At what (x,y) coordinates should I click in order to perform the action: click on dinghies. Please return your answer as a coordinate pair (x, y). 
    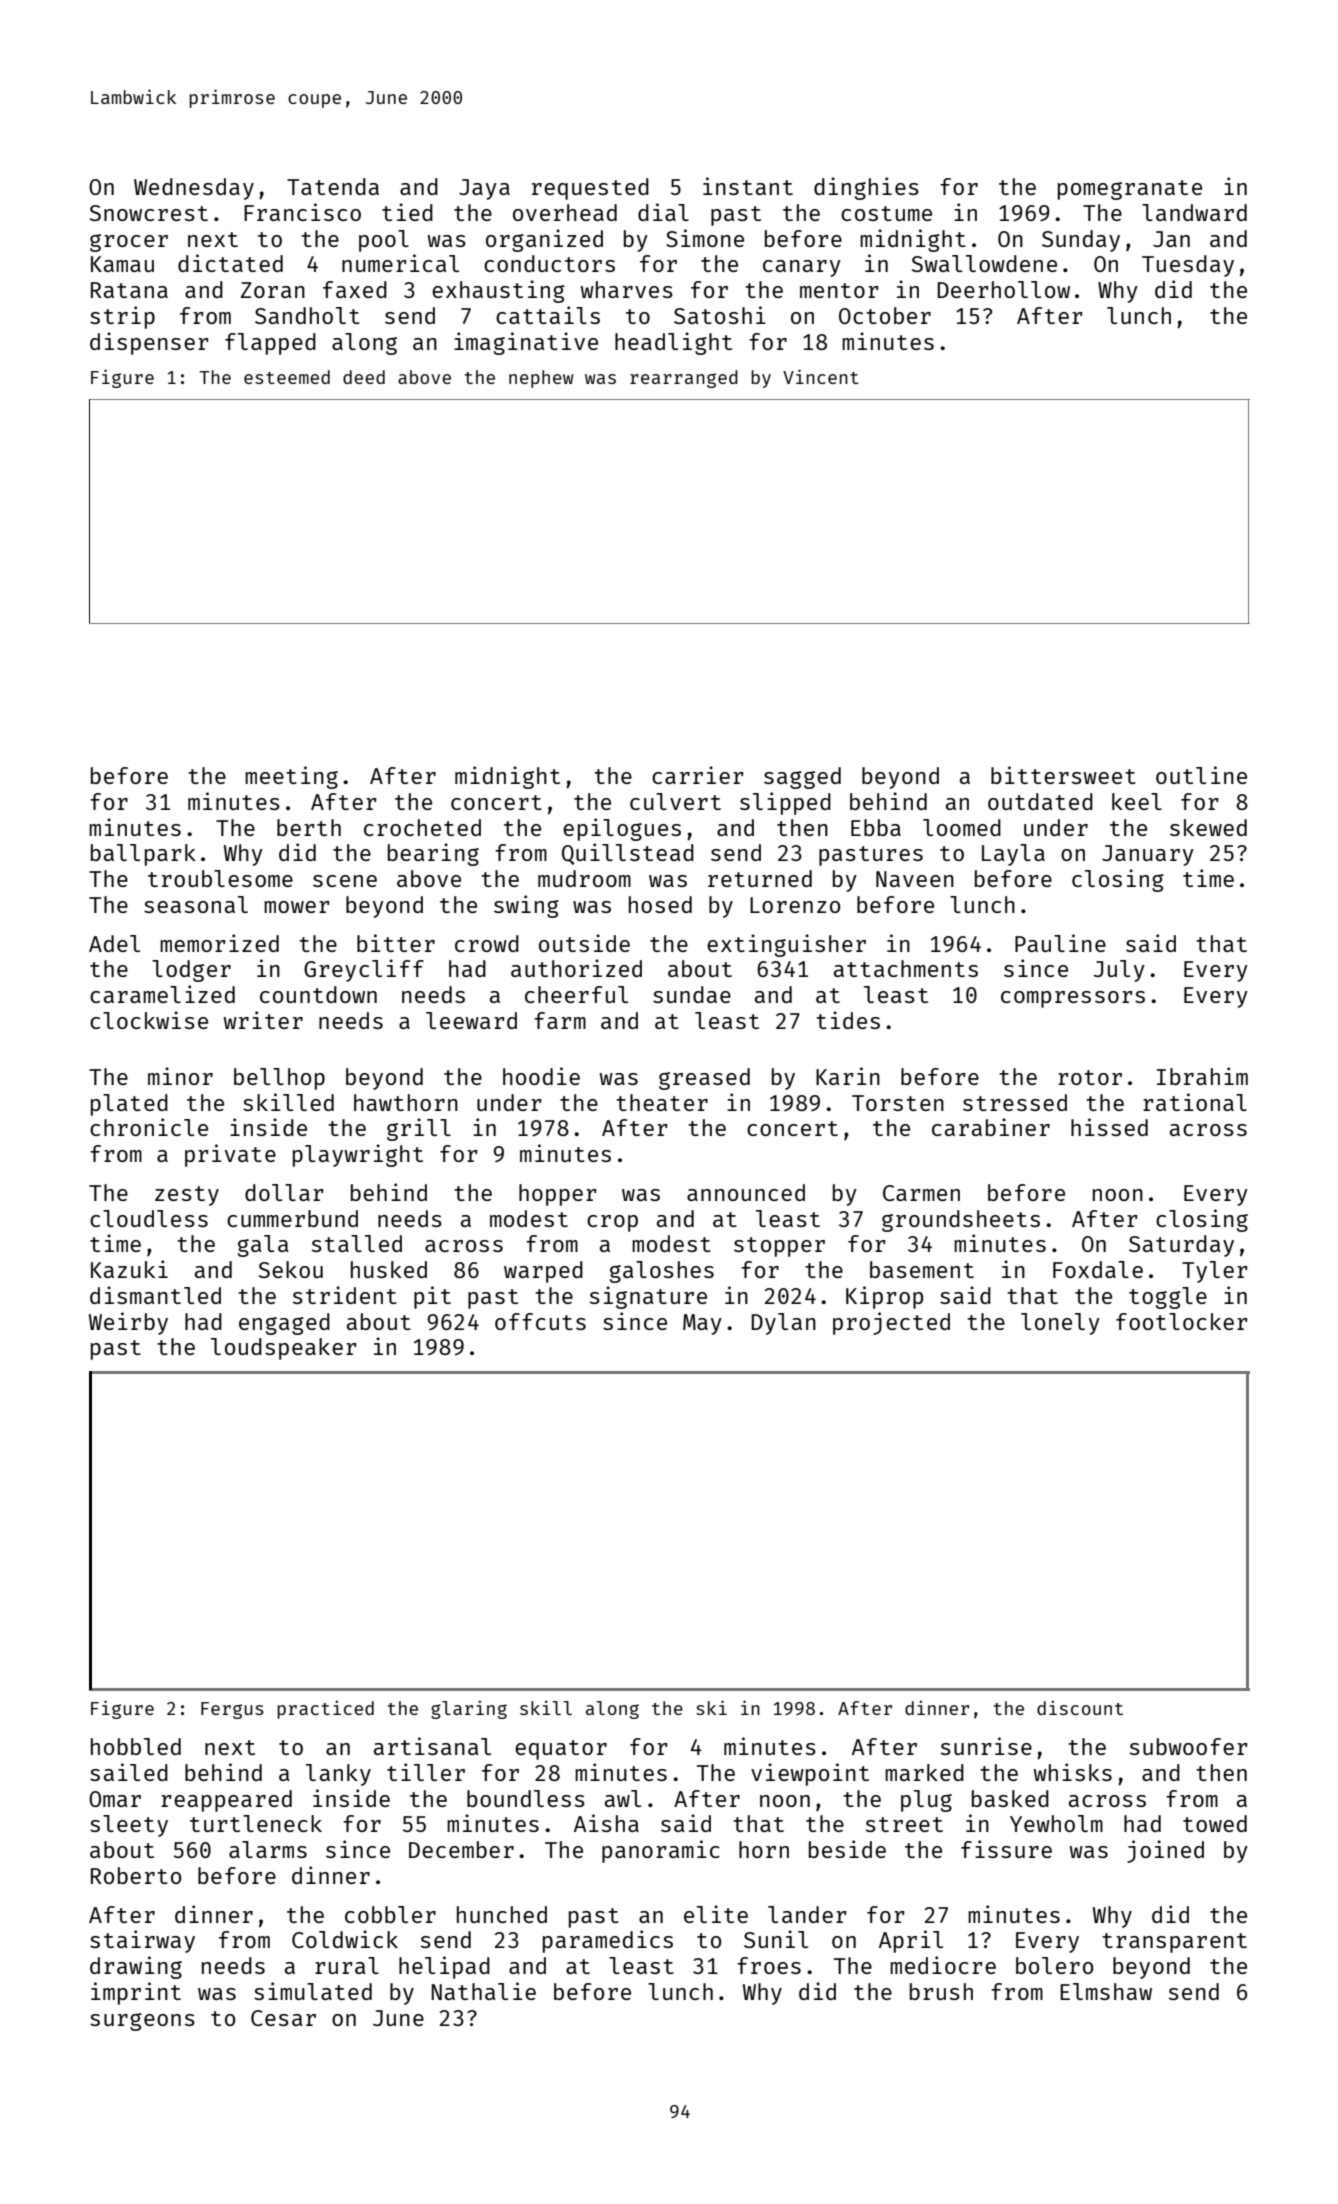
    Looking at the image, I should click on (866, 188).
